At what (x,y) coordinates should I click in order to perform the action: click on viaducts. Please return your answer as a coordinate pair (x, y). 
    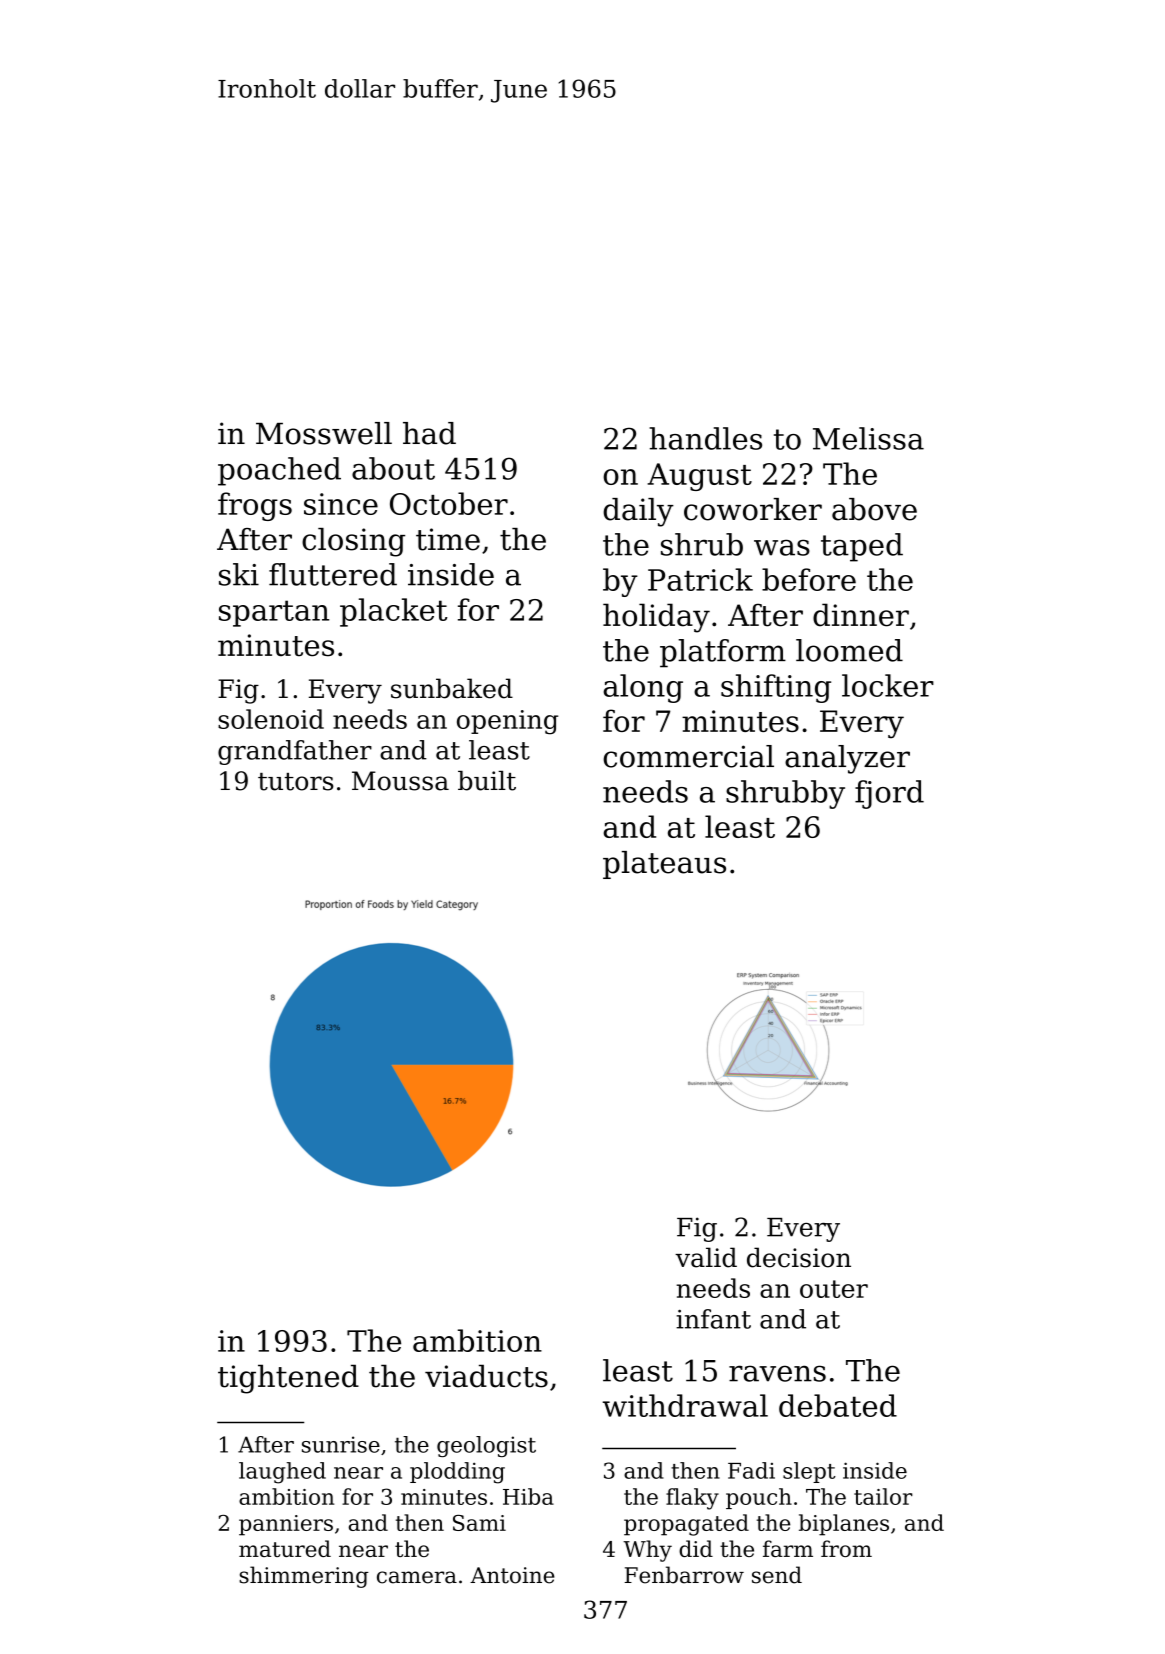
    Looking at the image, I should click on (486, 1376).
